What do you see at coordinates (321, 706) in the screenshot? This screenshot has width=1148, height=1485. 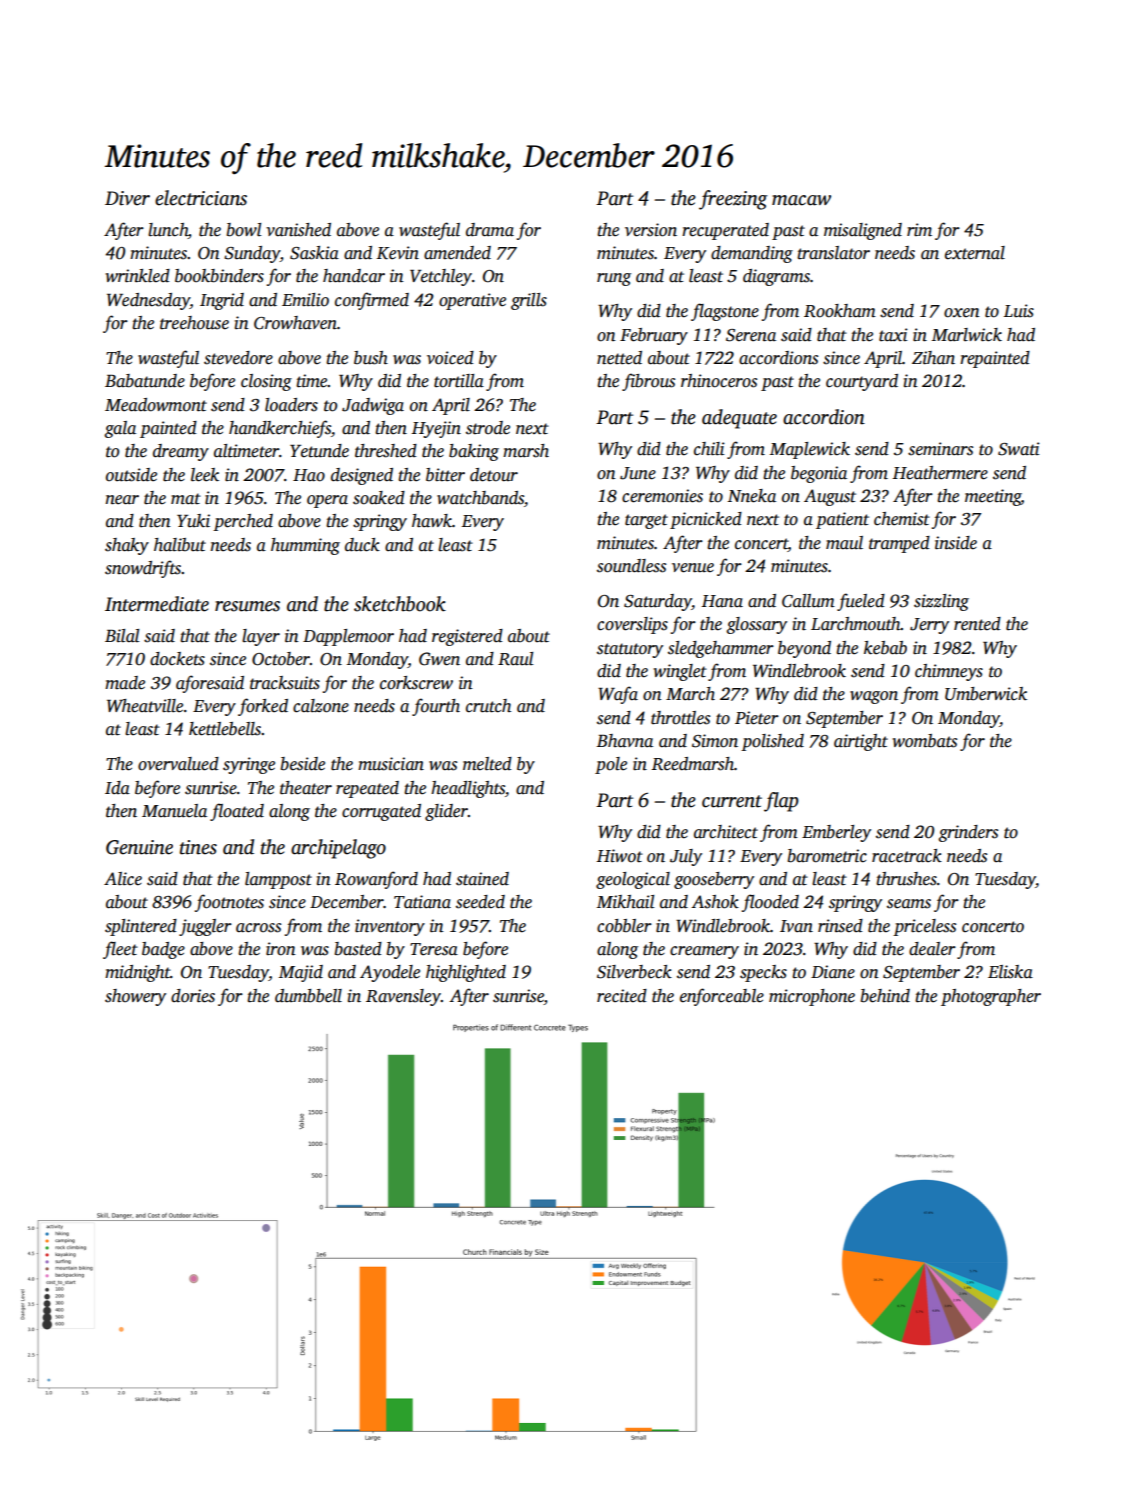 I see `calzone` at bounding box center [321, 706].
